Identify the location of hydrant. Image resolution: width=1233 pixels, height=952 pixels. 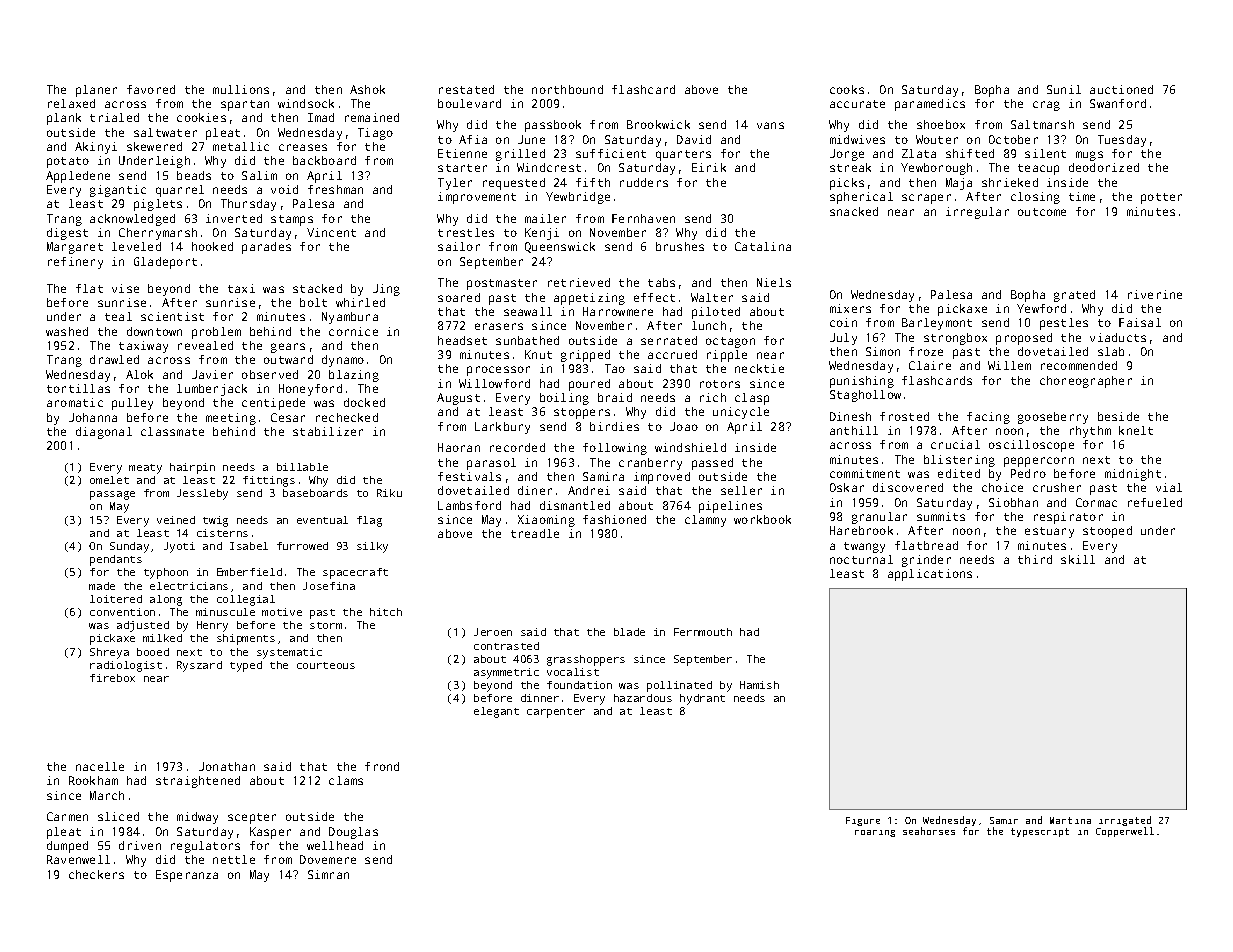
(702, 699).
